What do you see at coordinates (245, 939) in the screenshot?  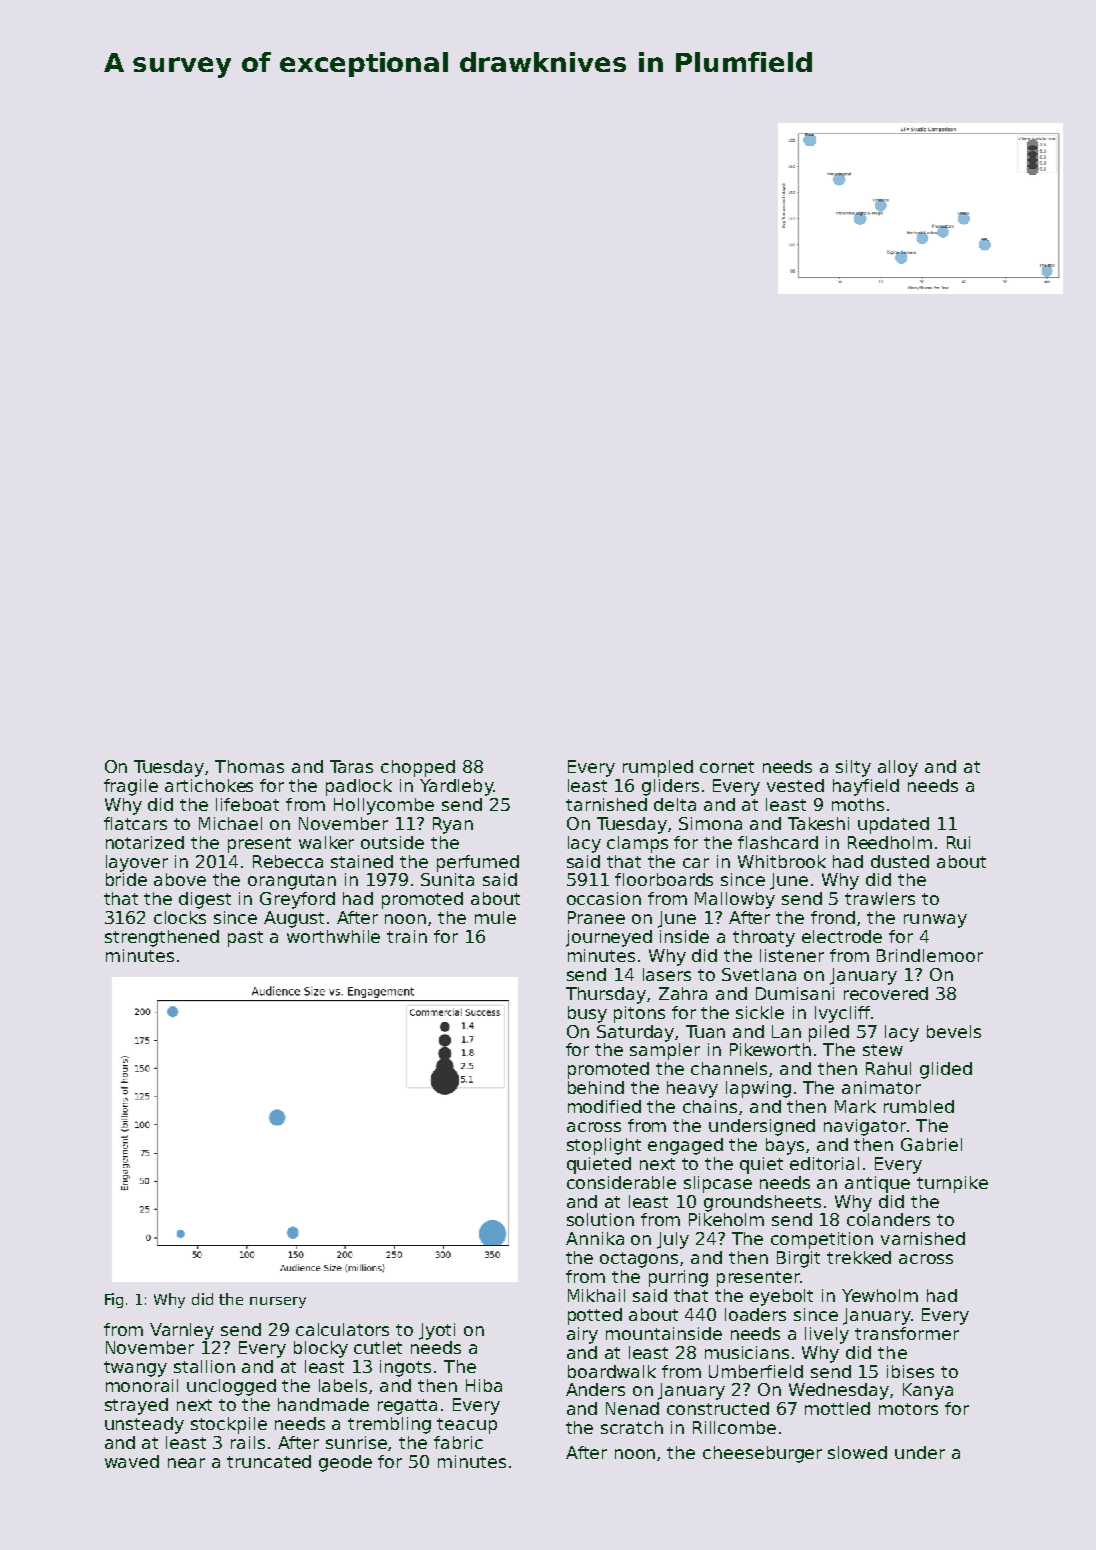 I see `past` at bounding box center [245, 939].
